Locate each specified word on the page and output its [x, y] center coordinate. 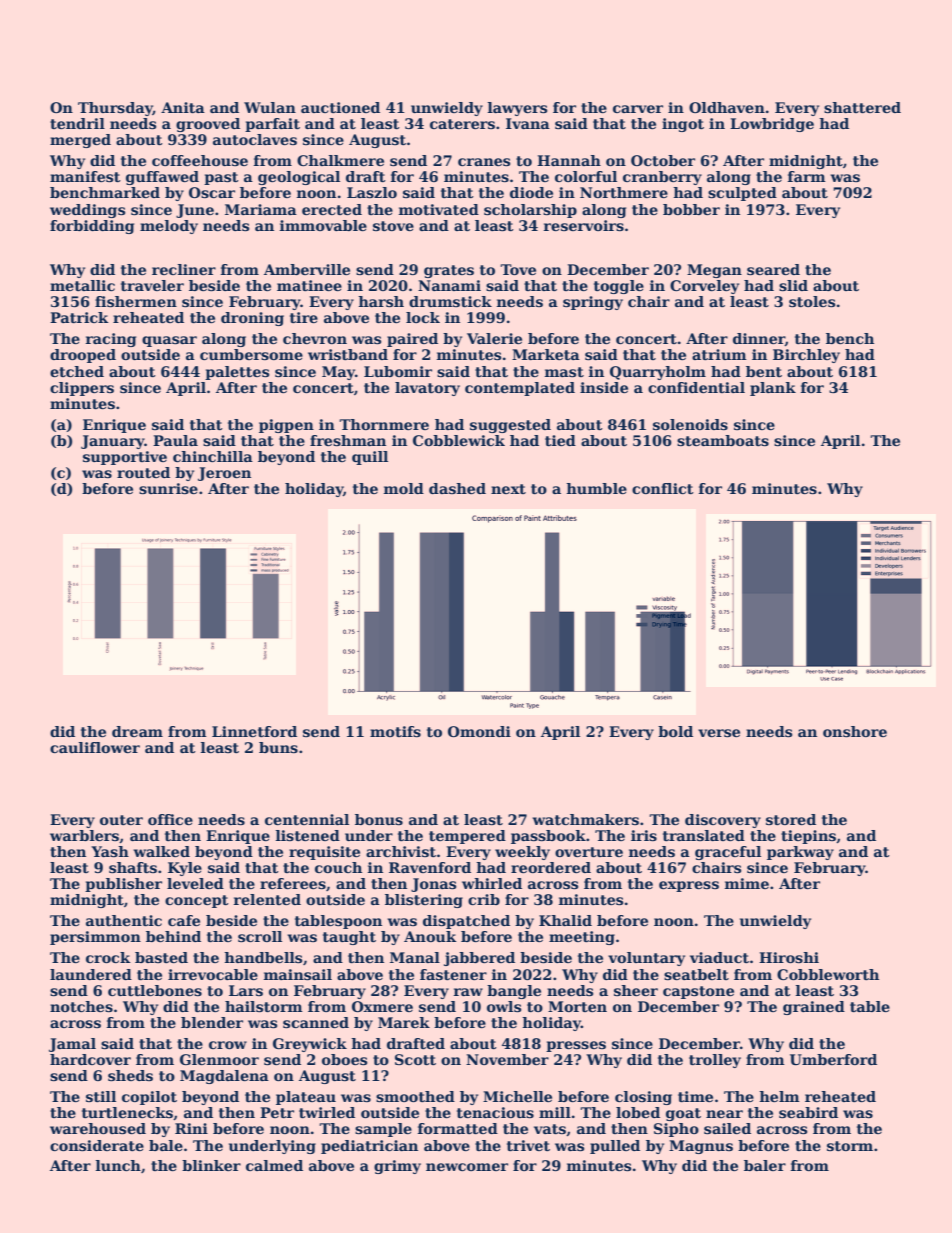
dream [137, 731]
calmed [274, 1165]
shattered [862, 107]
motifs [395, 731]
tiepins [808, 837]
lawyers [517, 109]
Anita [183, 107]
